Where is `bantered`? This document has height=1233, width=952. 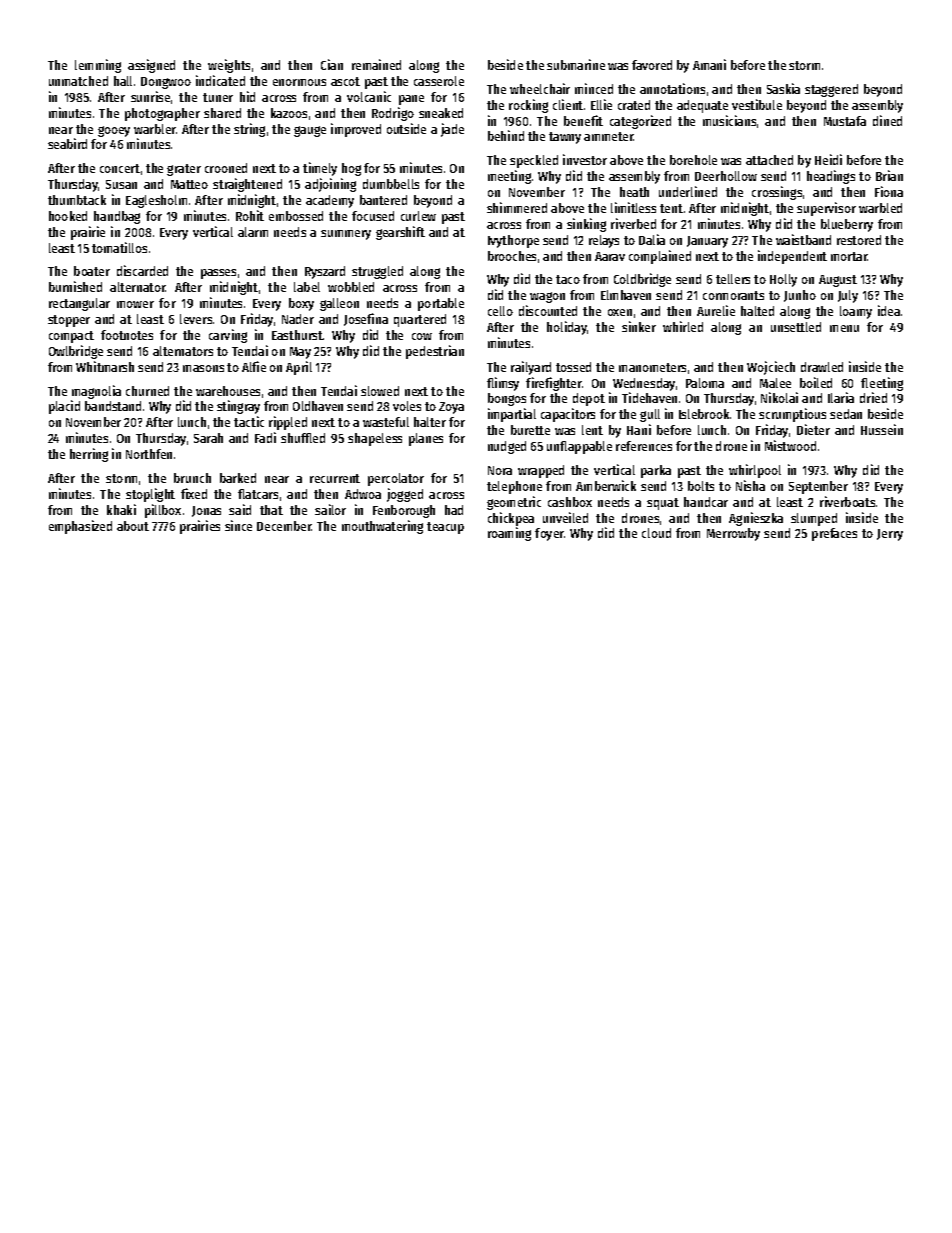 bantered is located at coordinates (383, 200).
